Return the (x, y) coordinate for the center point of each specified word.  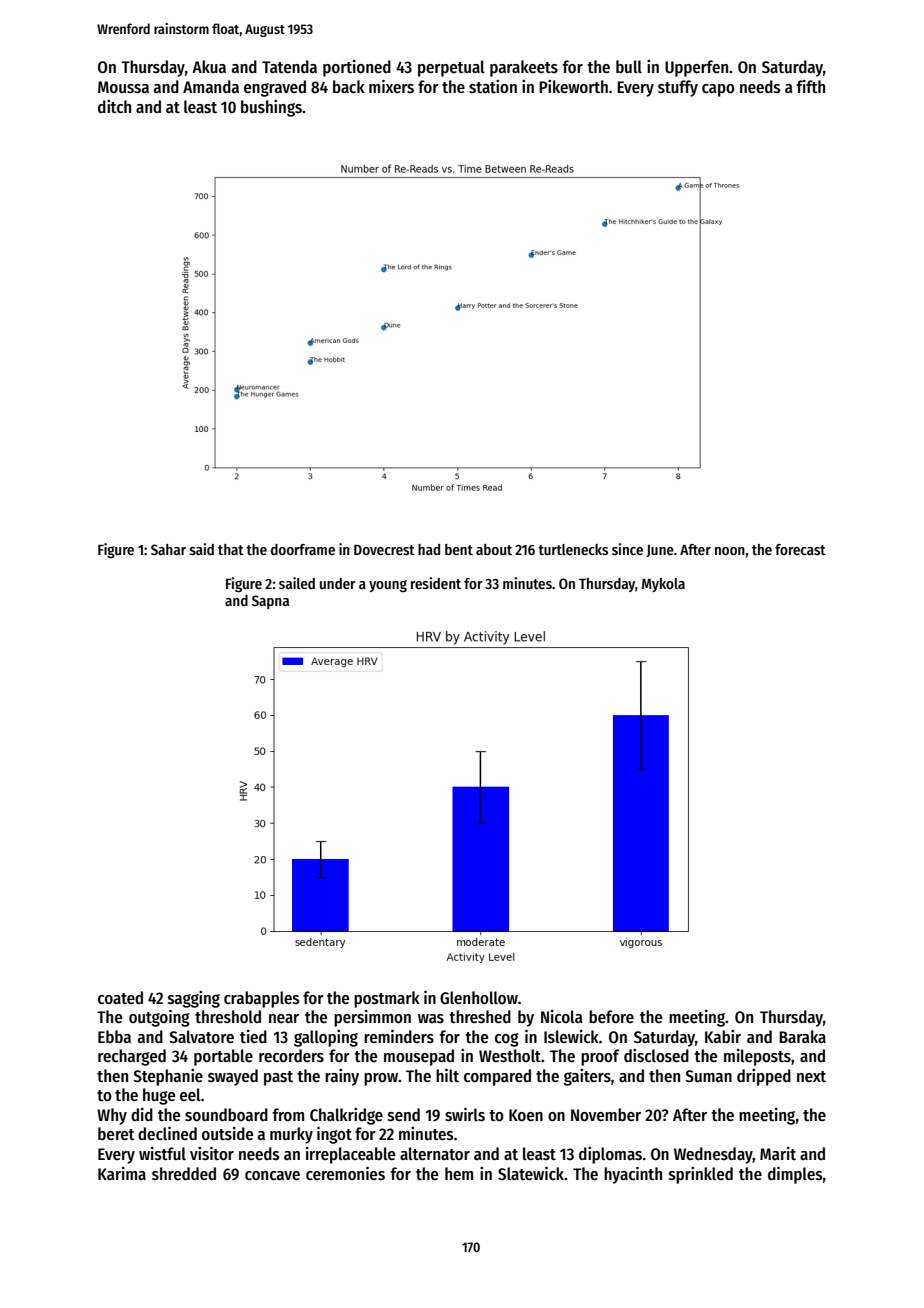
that (231, 549)
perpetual (451, 68)
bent (459, 549)
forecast (800, 549)
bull (629, 67)
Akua (209, 67)
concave (272, 1176)
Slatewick (531, 1173)
